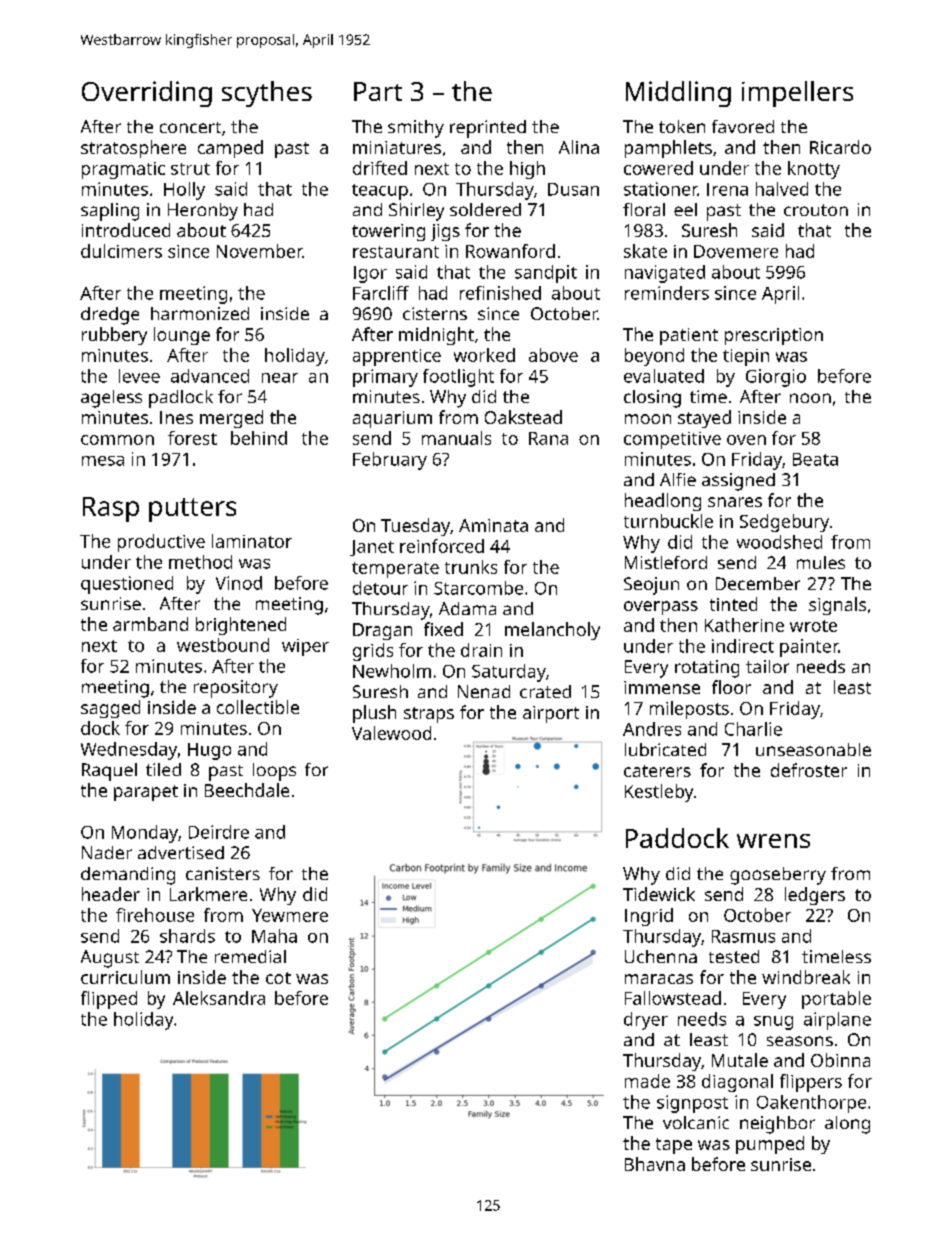  I want to click on smithy, so click(416, 129).
